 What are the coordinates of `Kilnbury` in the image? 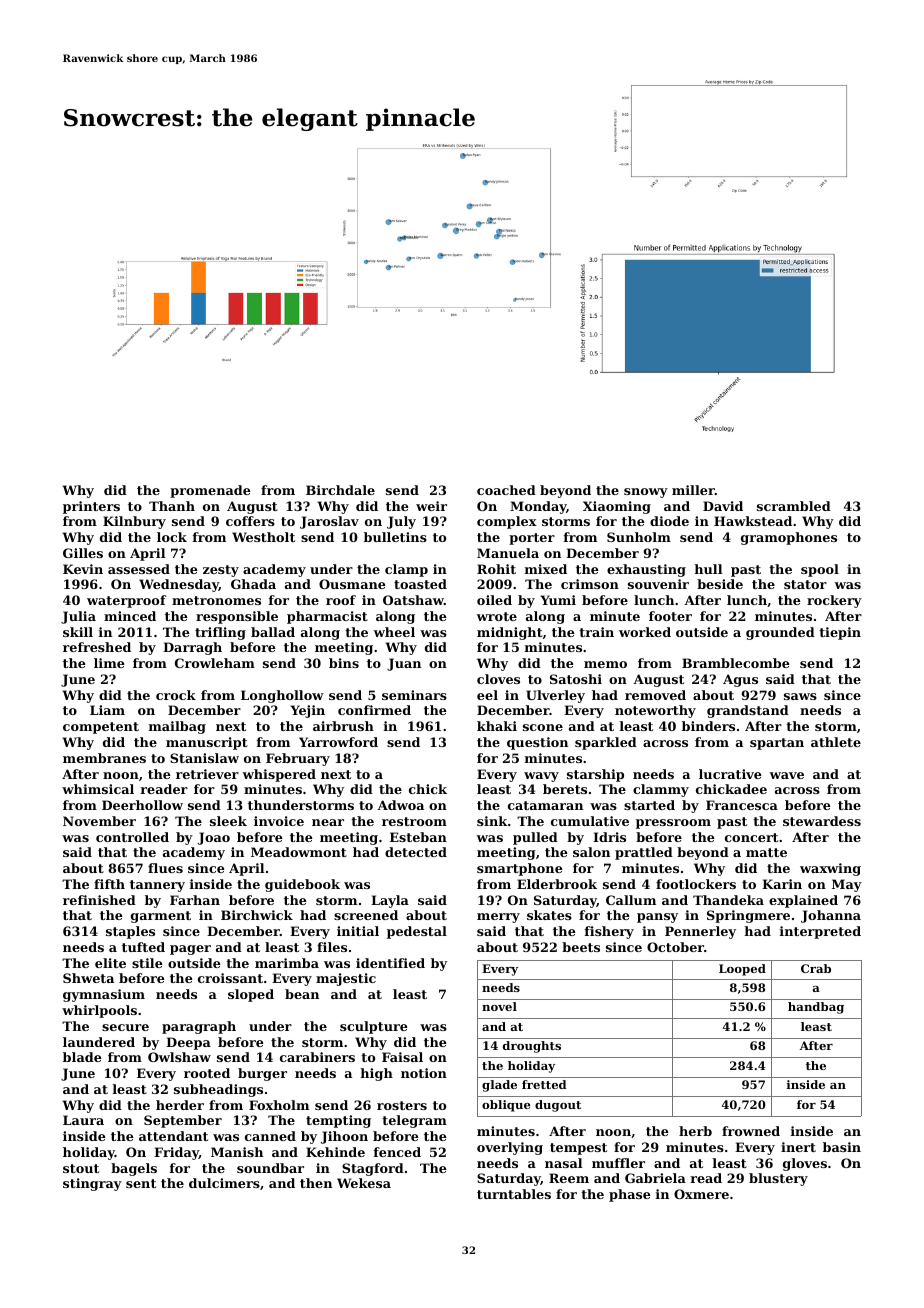 It's located at (134, 522).
